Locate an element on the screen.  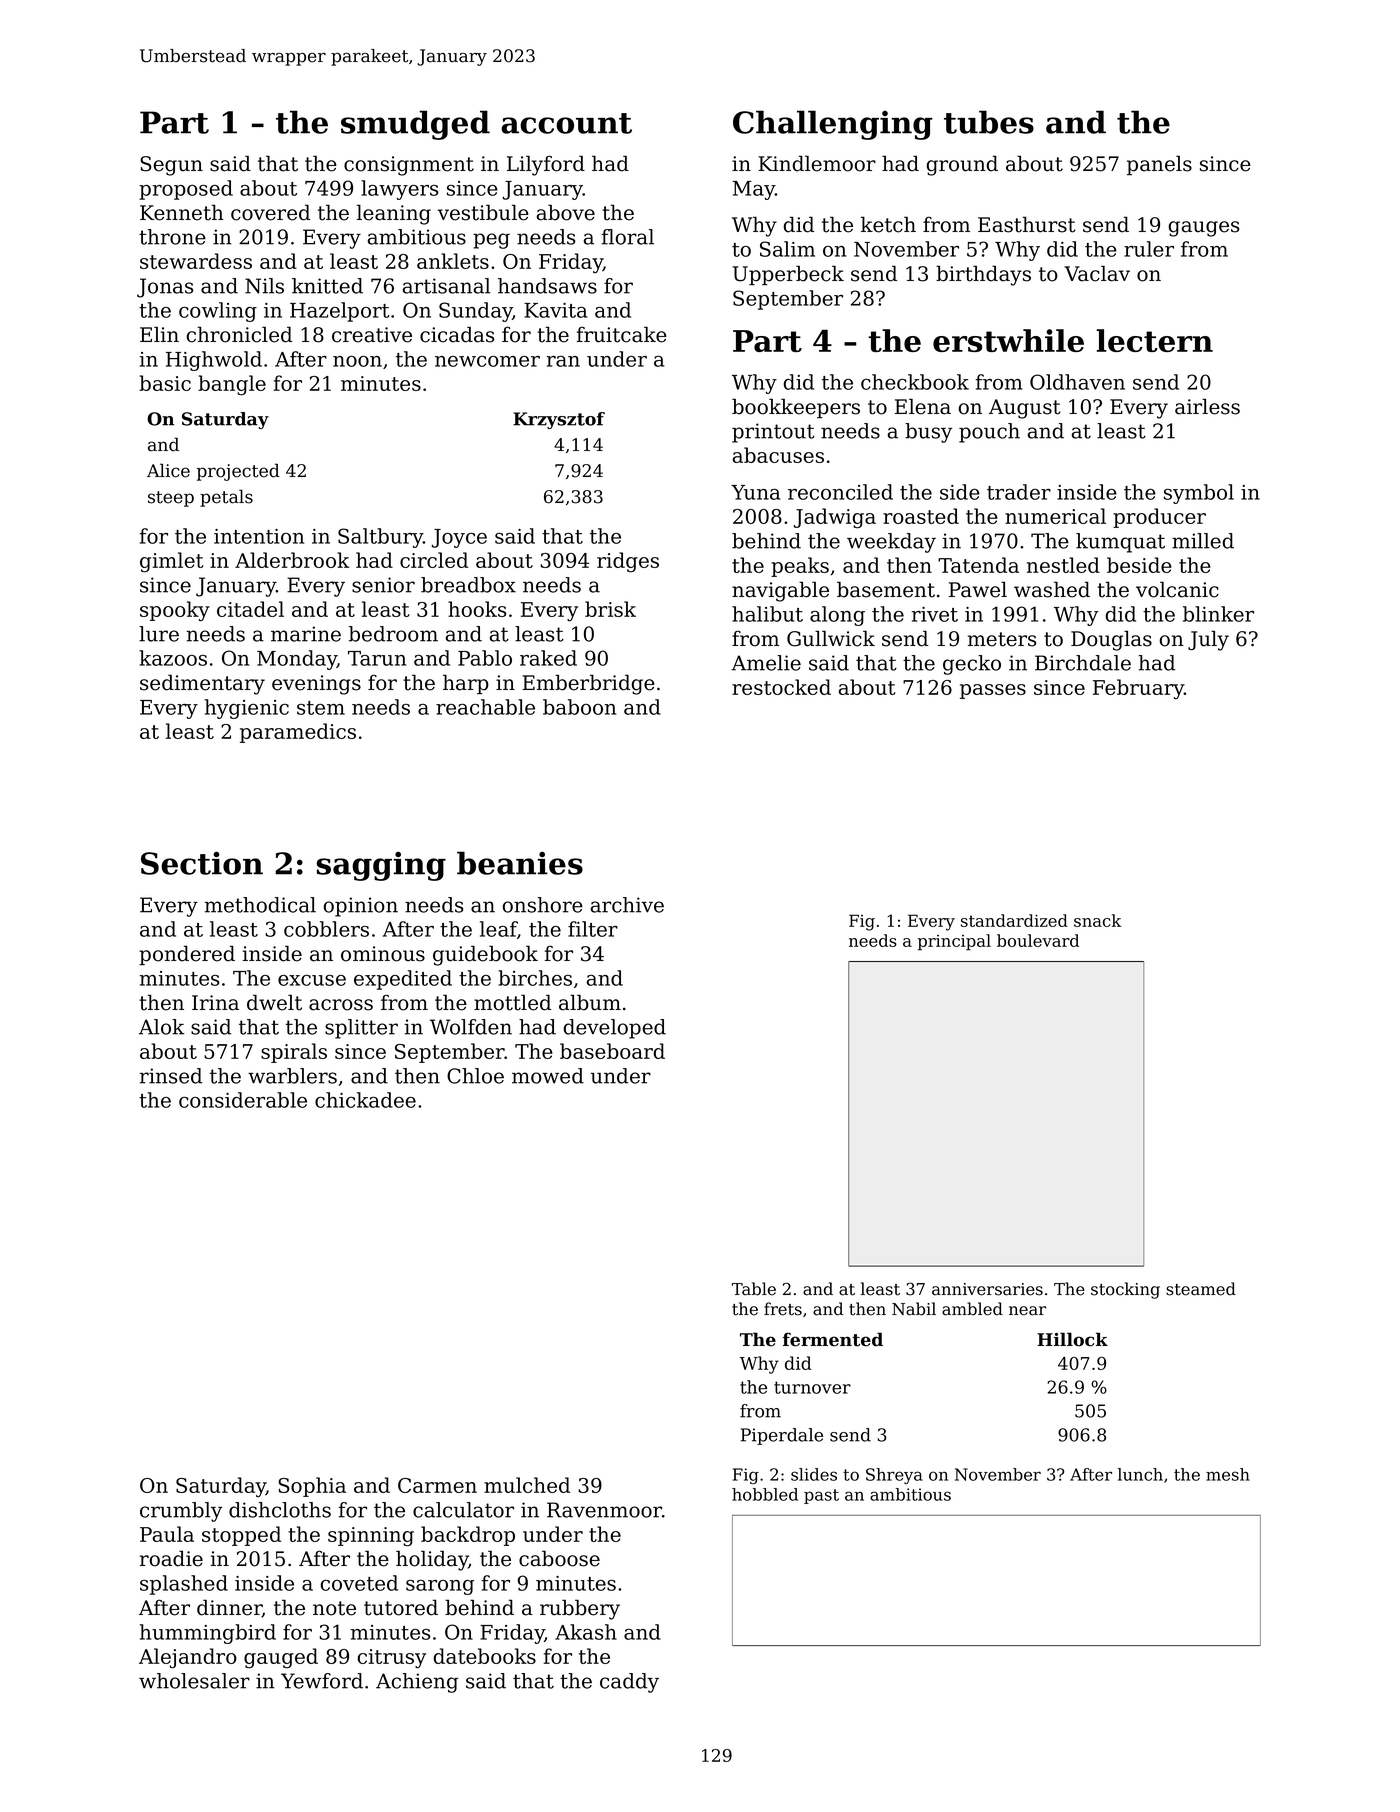
gauged is located at coordinates (281, 1658).
